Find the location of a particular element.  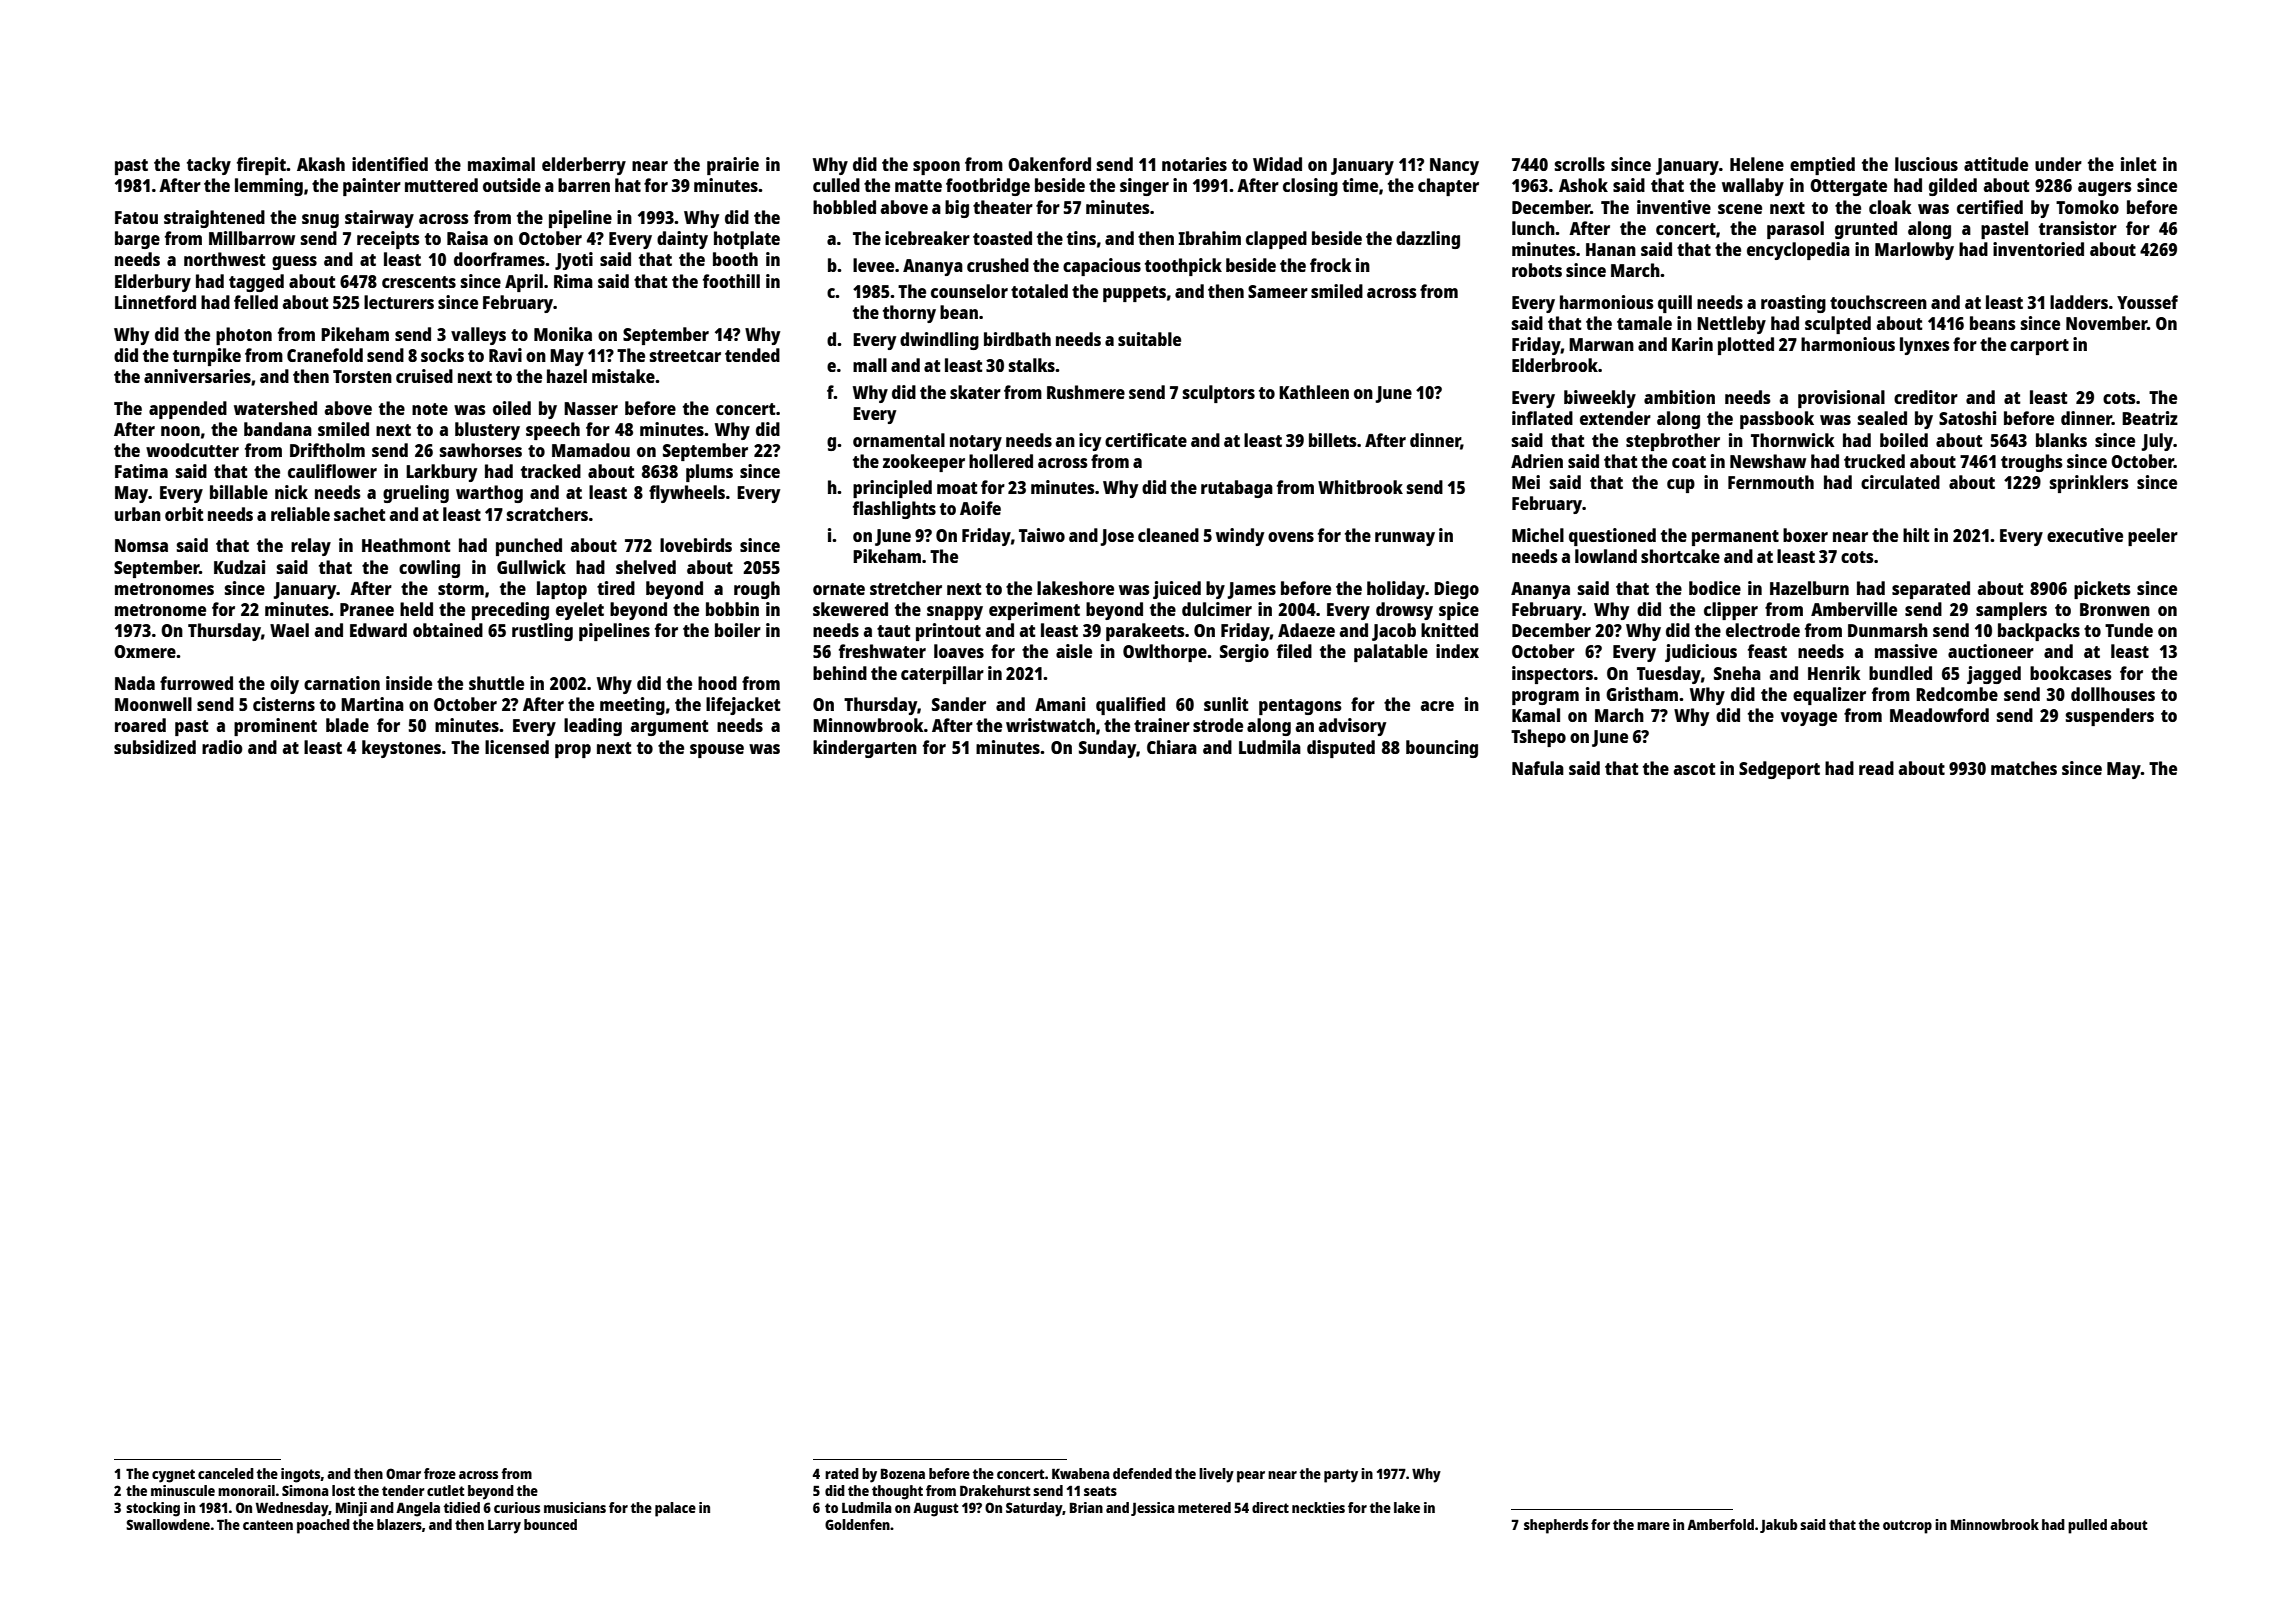

maximal is located at coordinates (501, 164).
